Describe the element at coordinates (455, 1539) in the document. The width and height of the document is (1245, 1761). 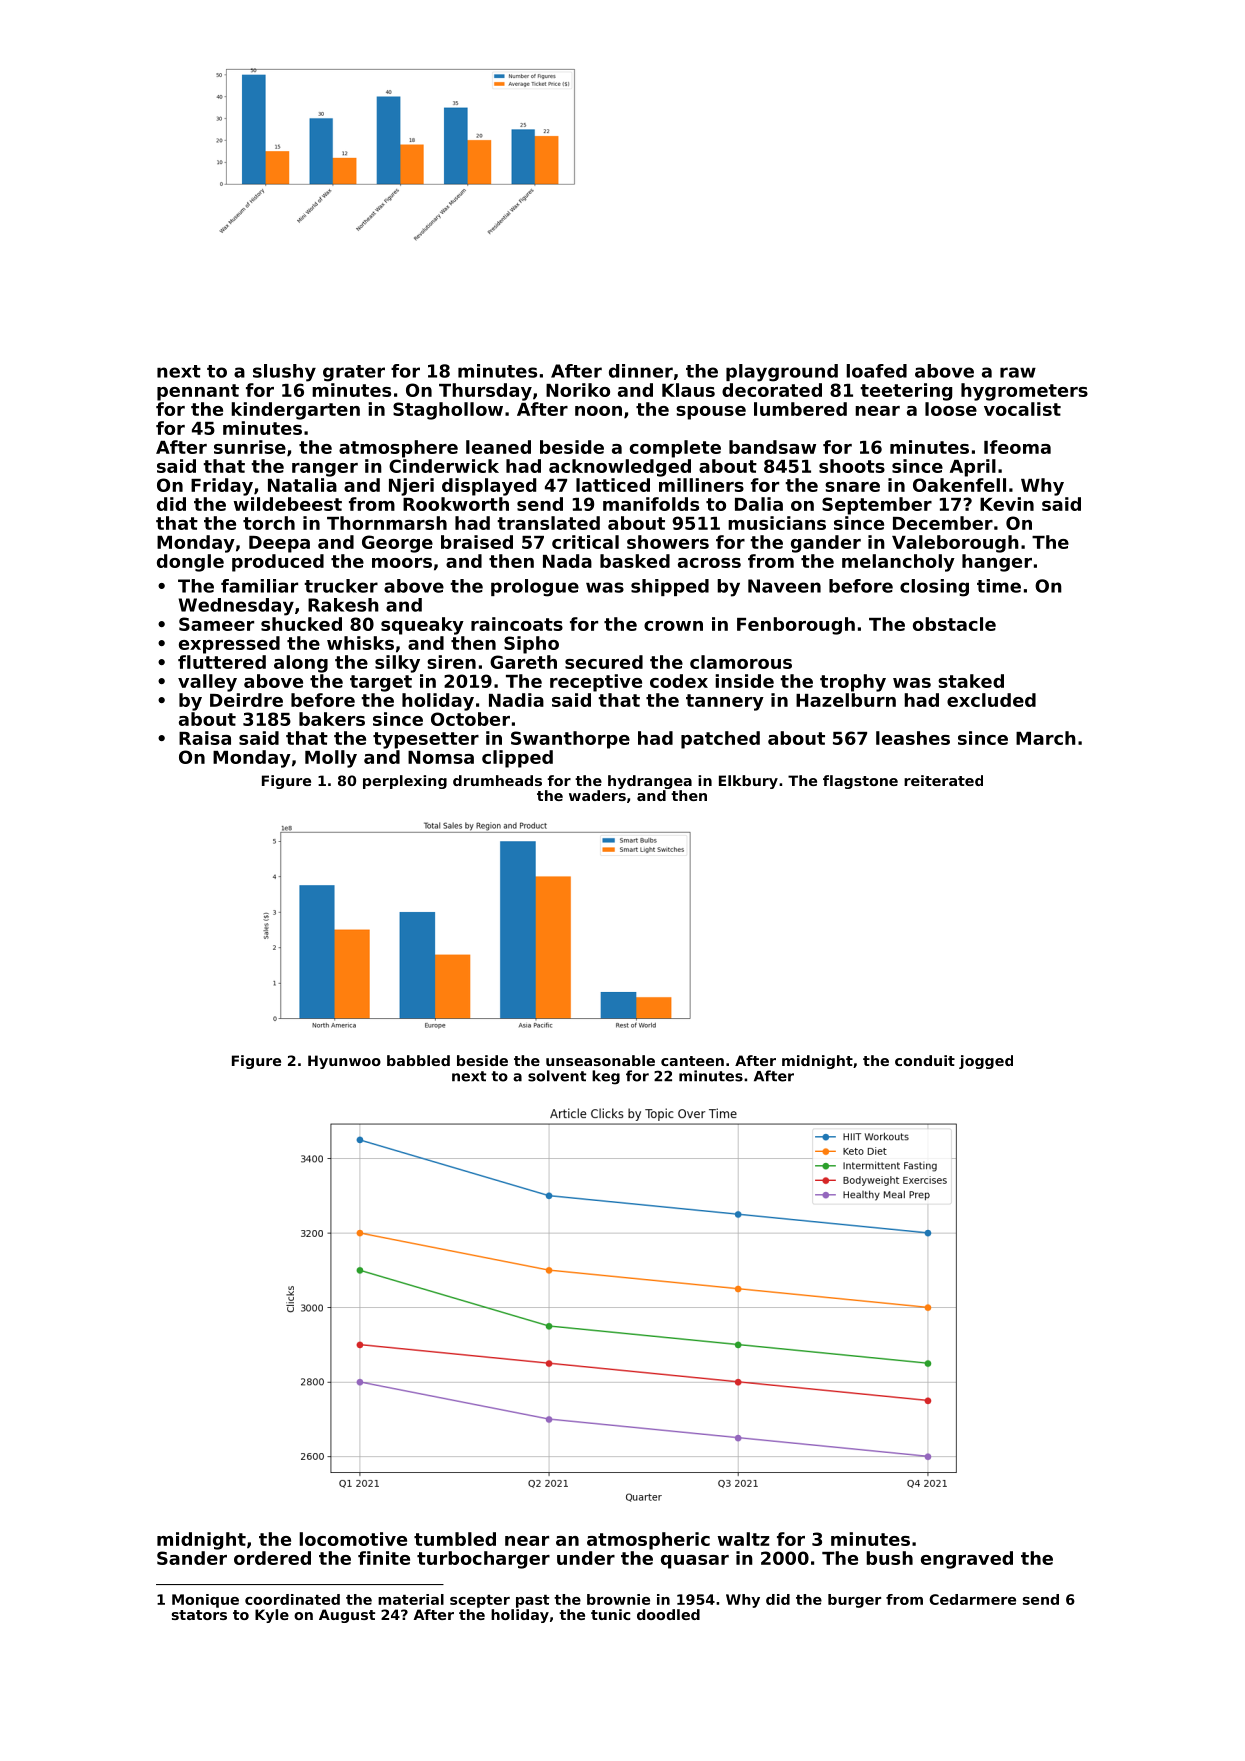
I see `tumbled` at that location.
